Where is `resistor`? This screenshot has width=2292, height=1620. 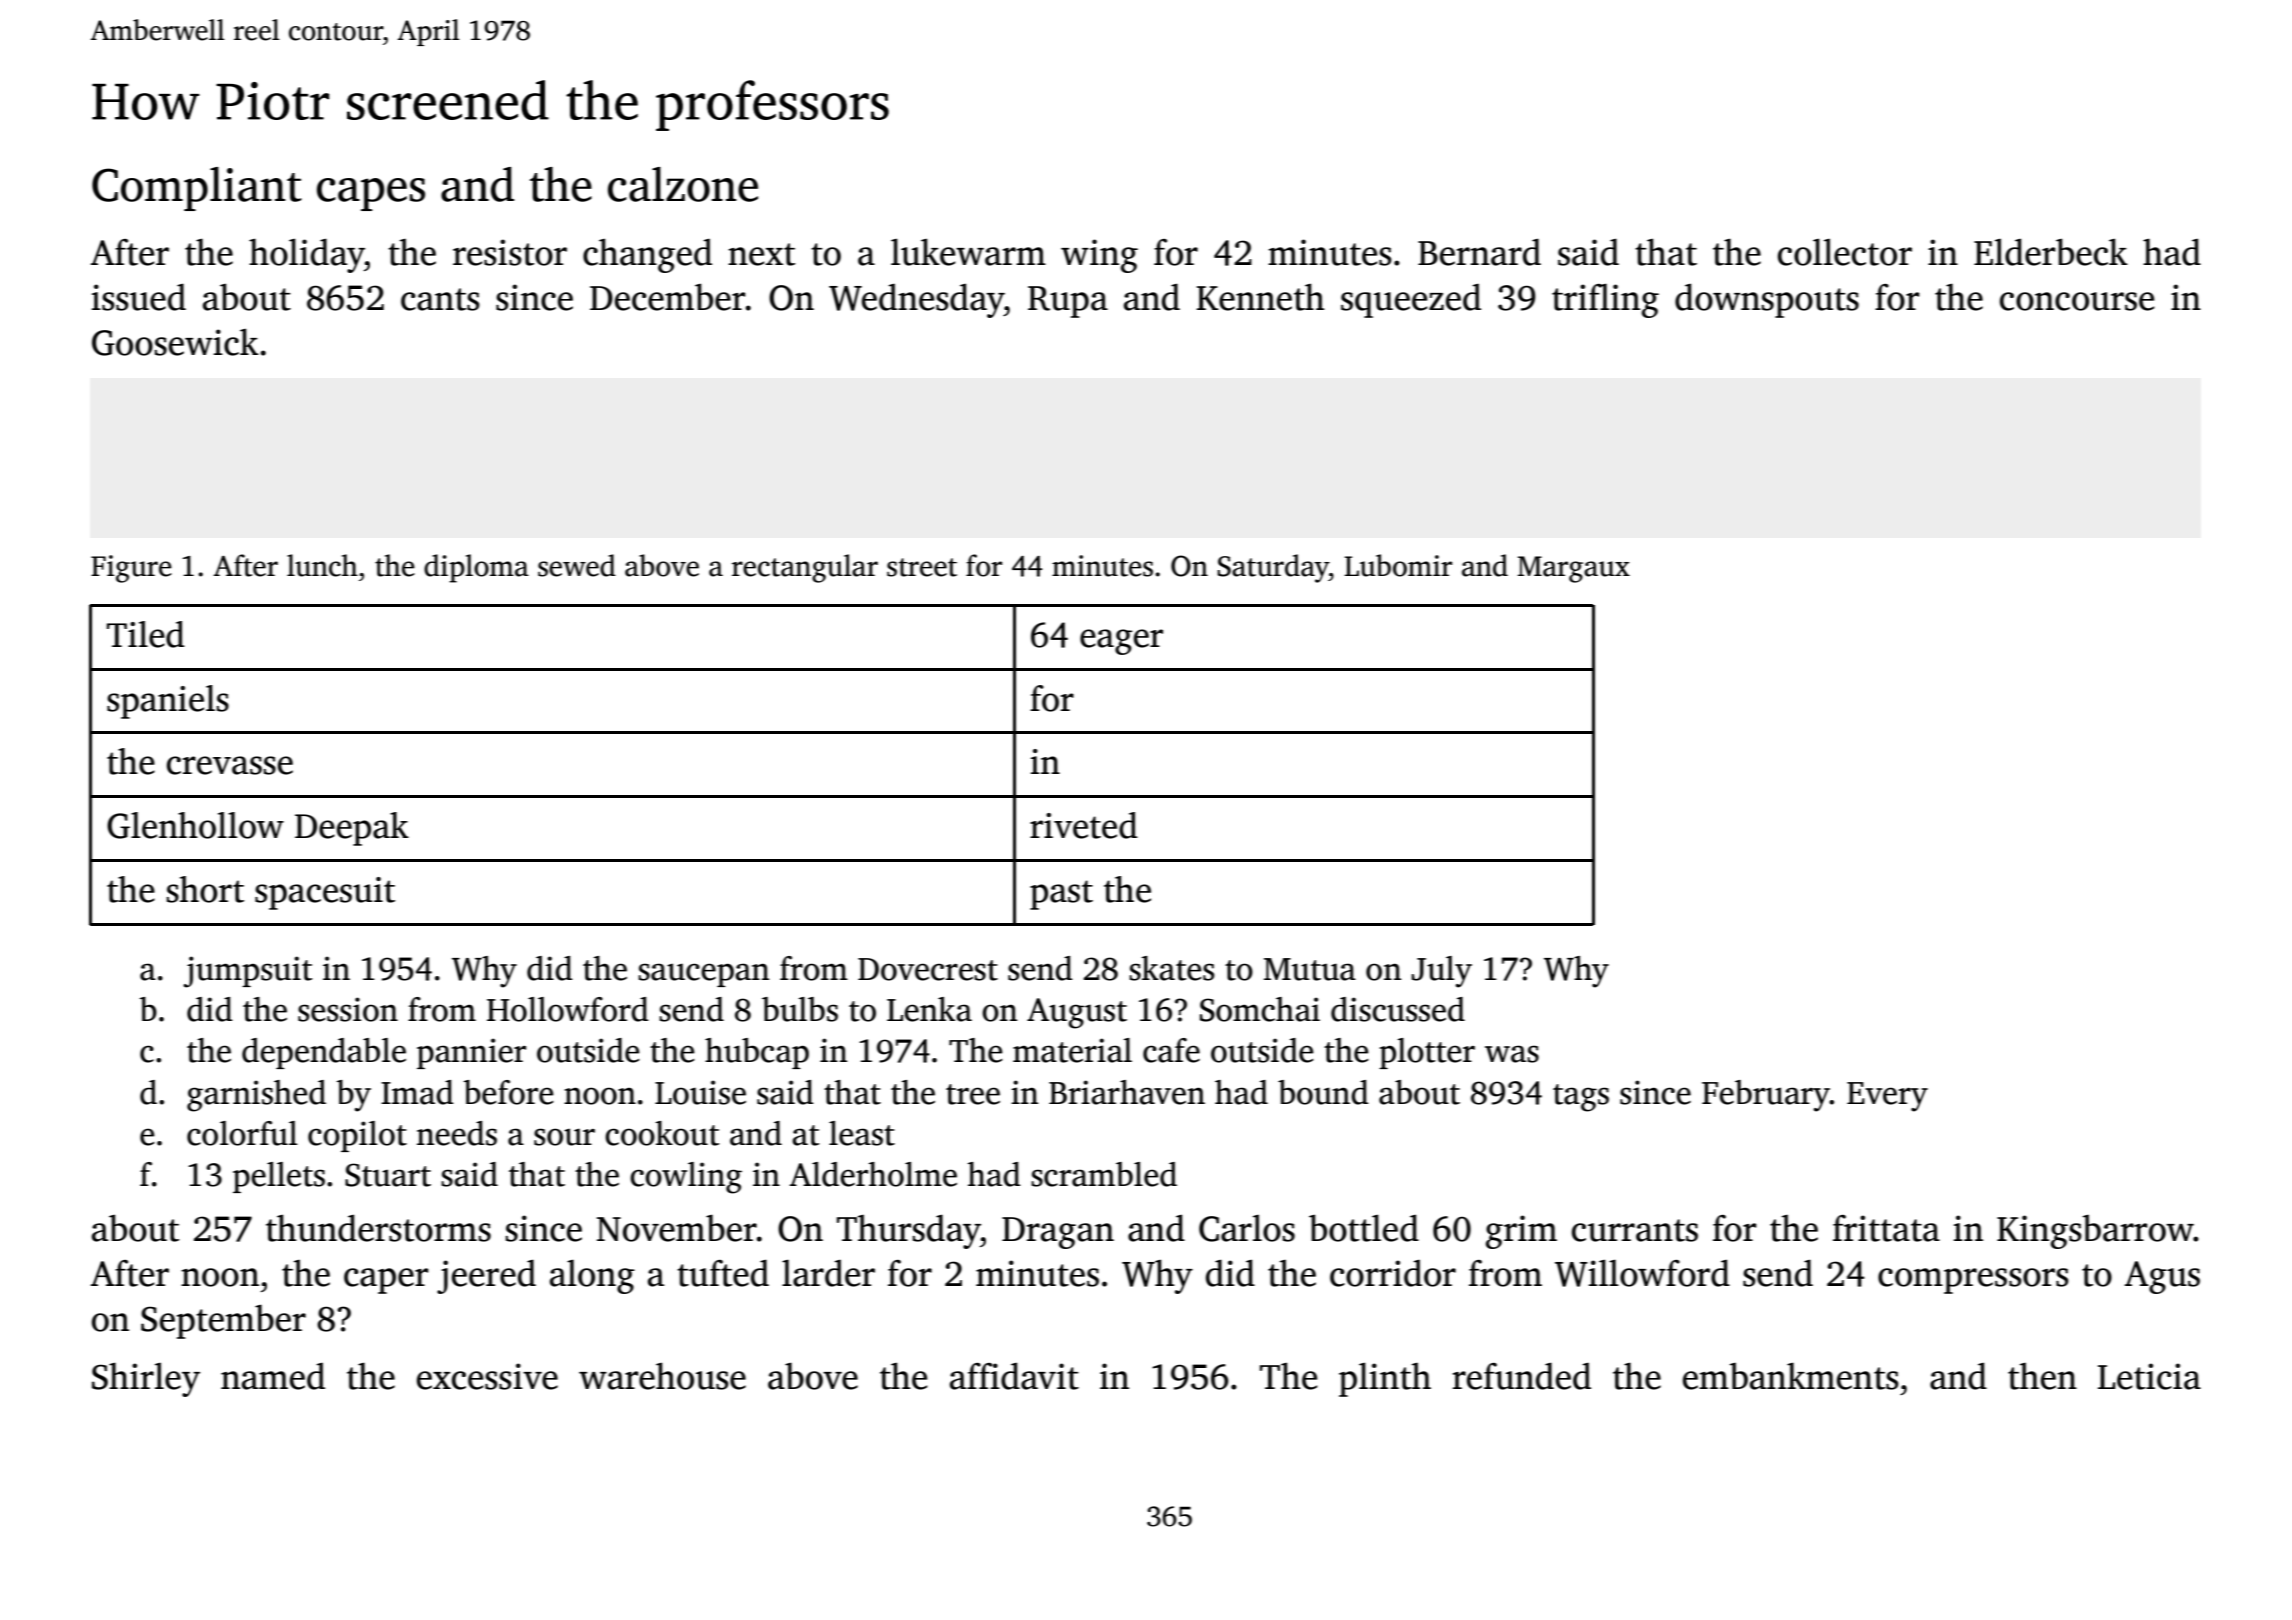 resistor is located at coordinates (510, 252).
